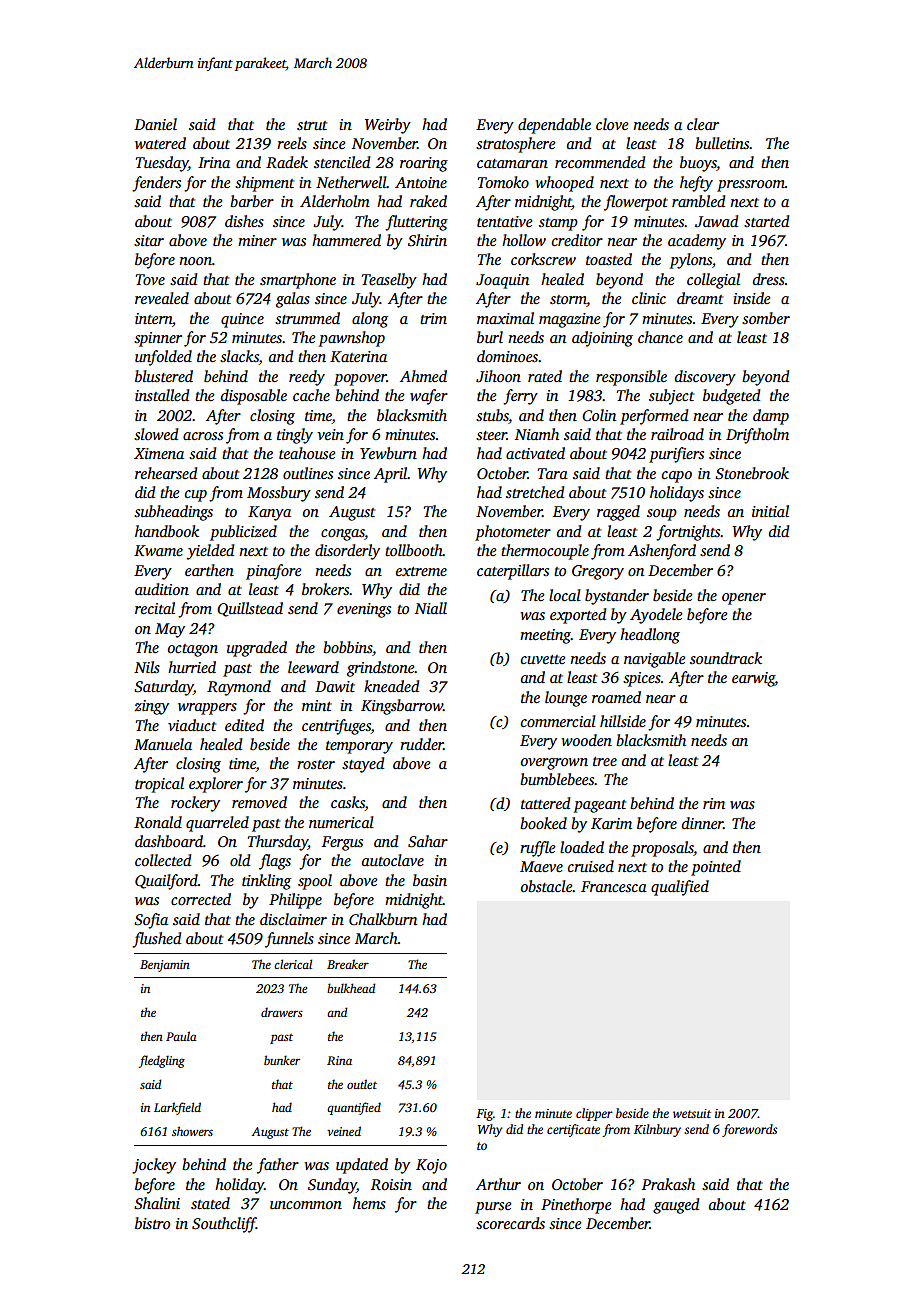  What do you see at coordinates (594, 1114) in the page?
I see `clipper` at bounding box center [594, 1114].
